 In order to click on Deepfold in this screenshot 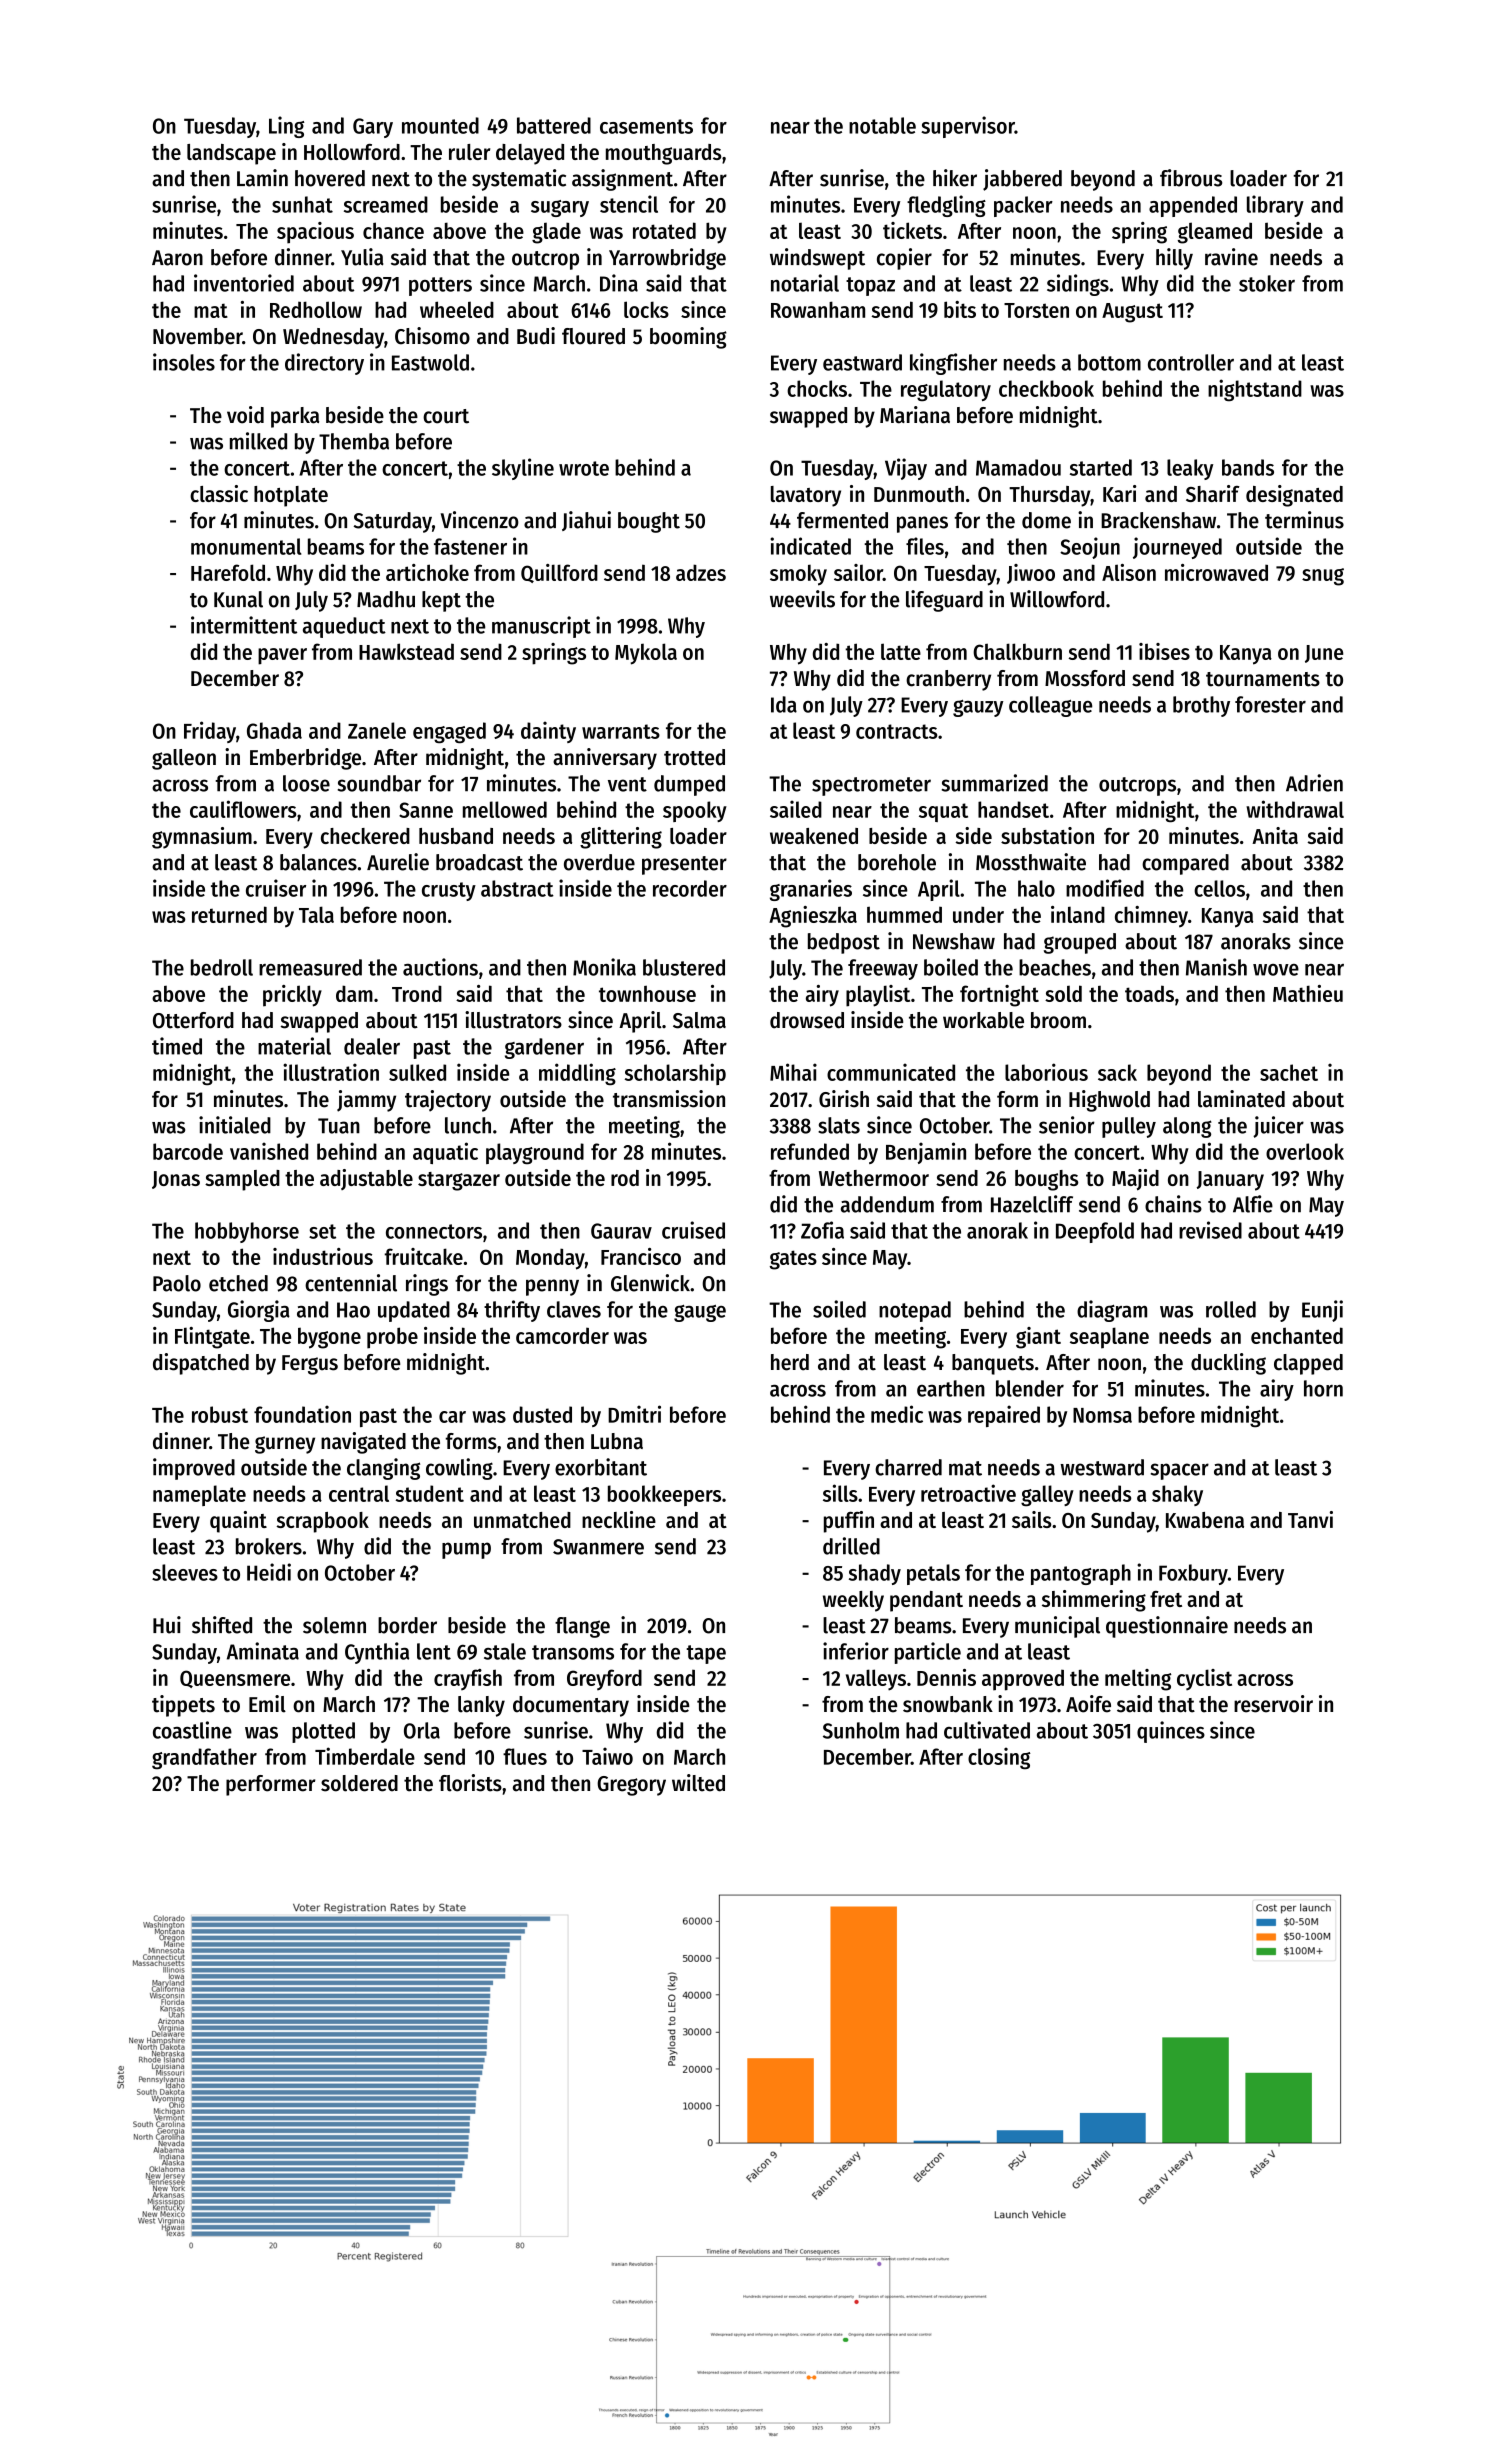, I will do `click(1095, 1232)`.
